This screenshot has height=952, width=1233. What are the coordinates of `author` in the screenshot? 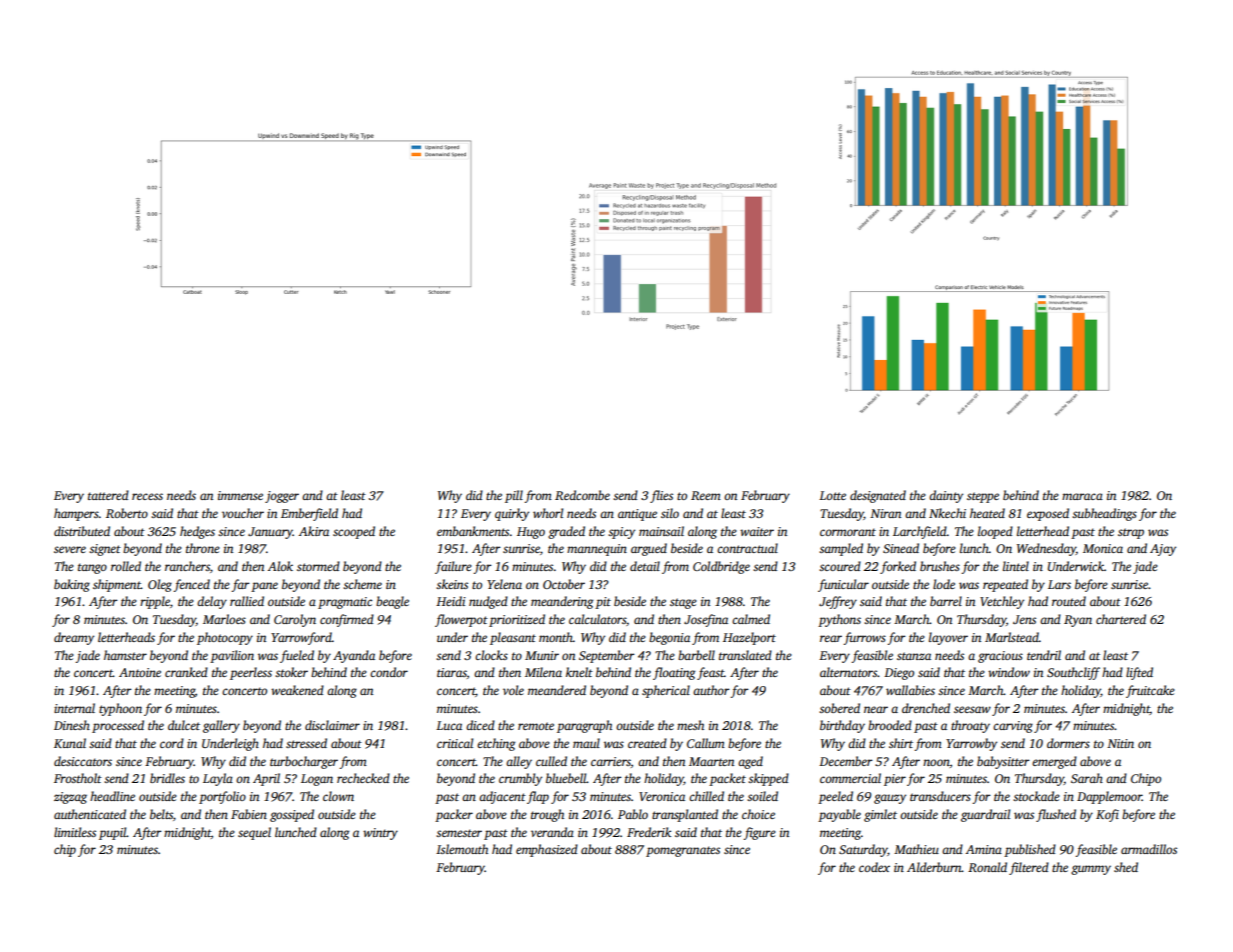 It's located at (711, 690).
